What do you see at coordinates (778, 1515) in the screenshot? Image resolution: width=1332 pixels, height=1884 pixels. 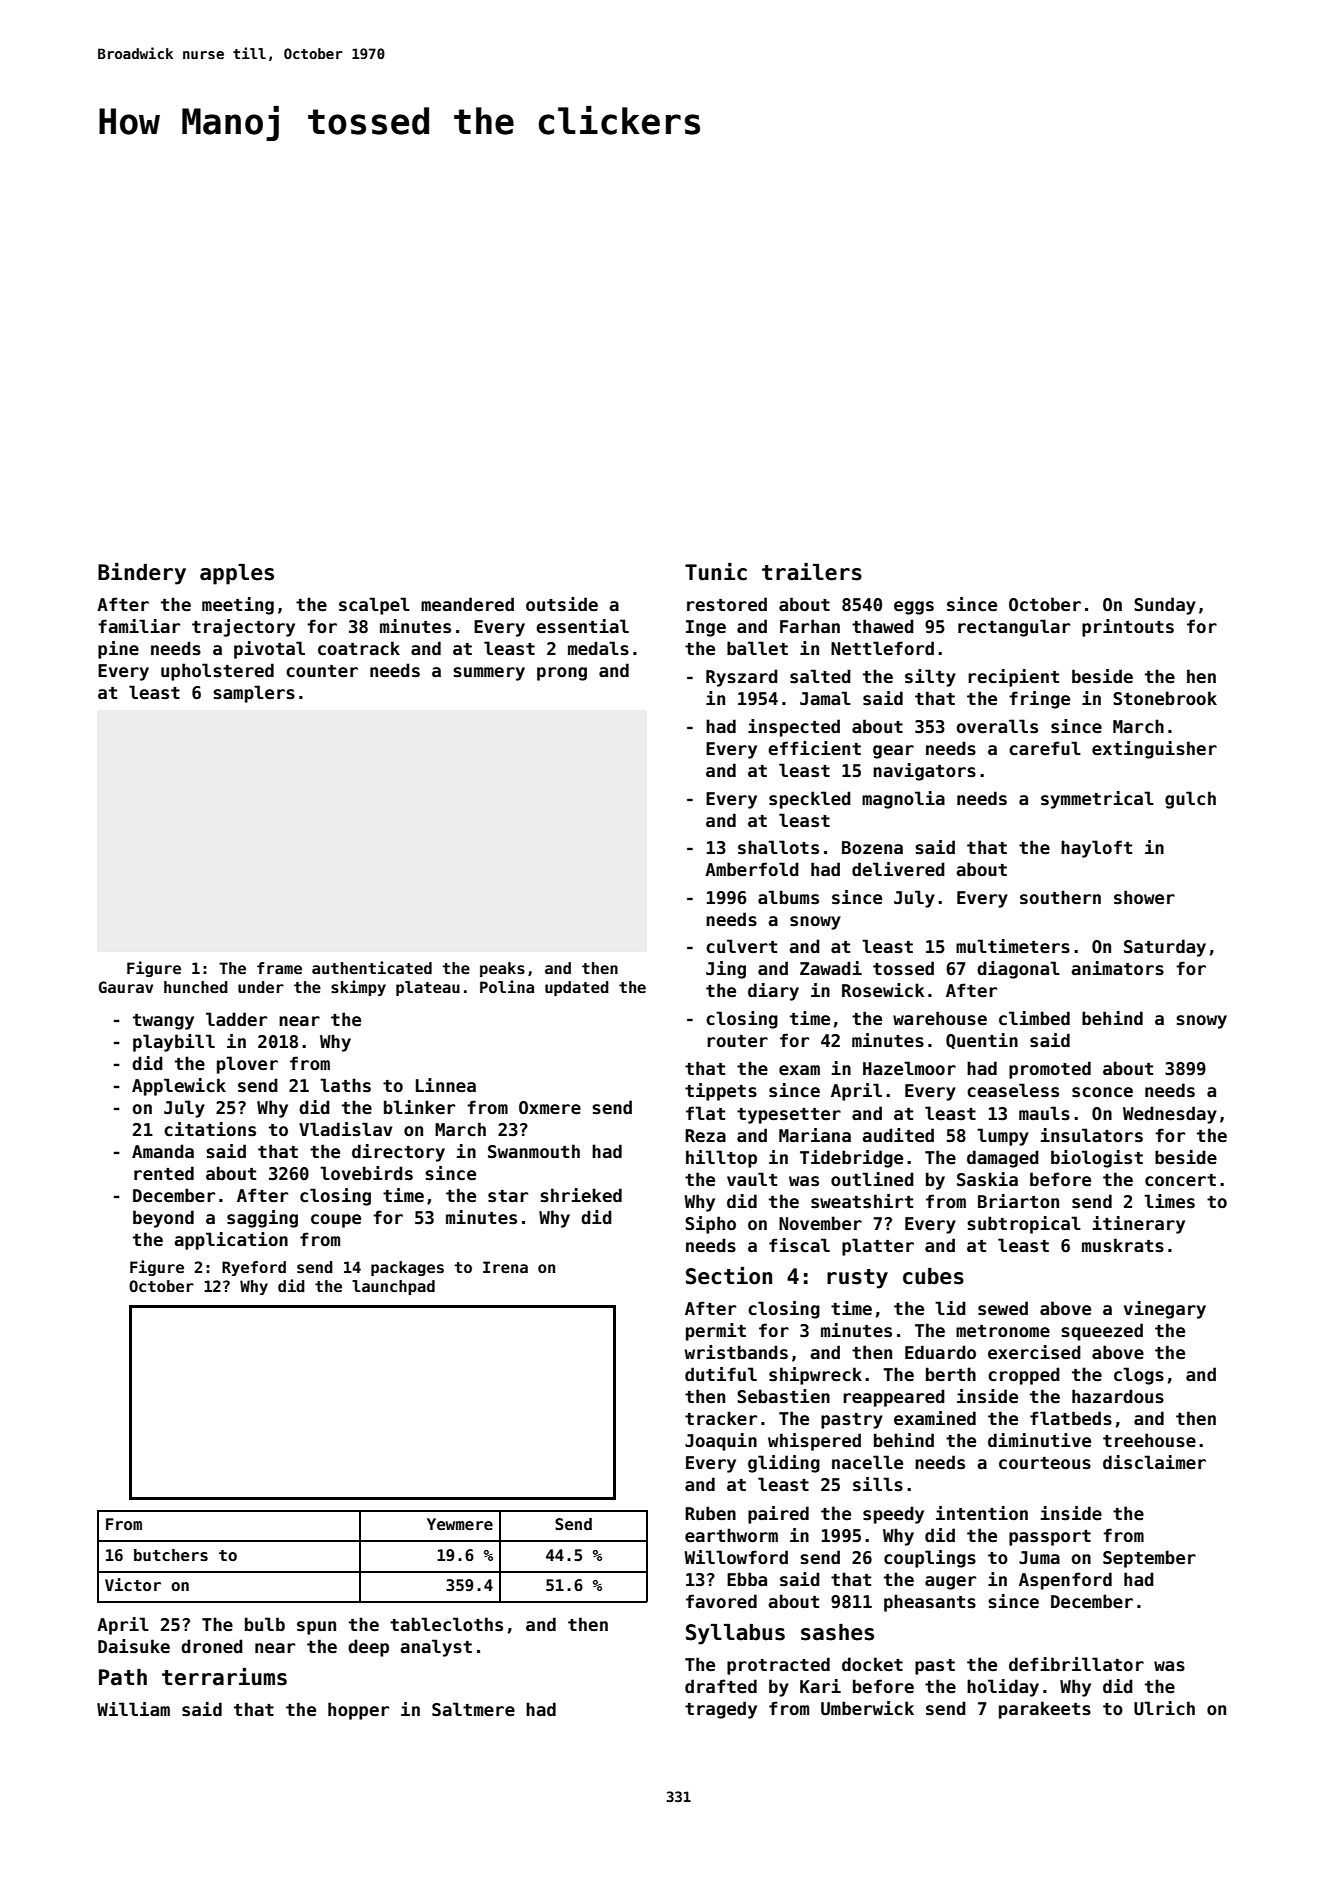 I see `paired` at bounding box center [778, 1515].
